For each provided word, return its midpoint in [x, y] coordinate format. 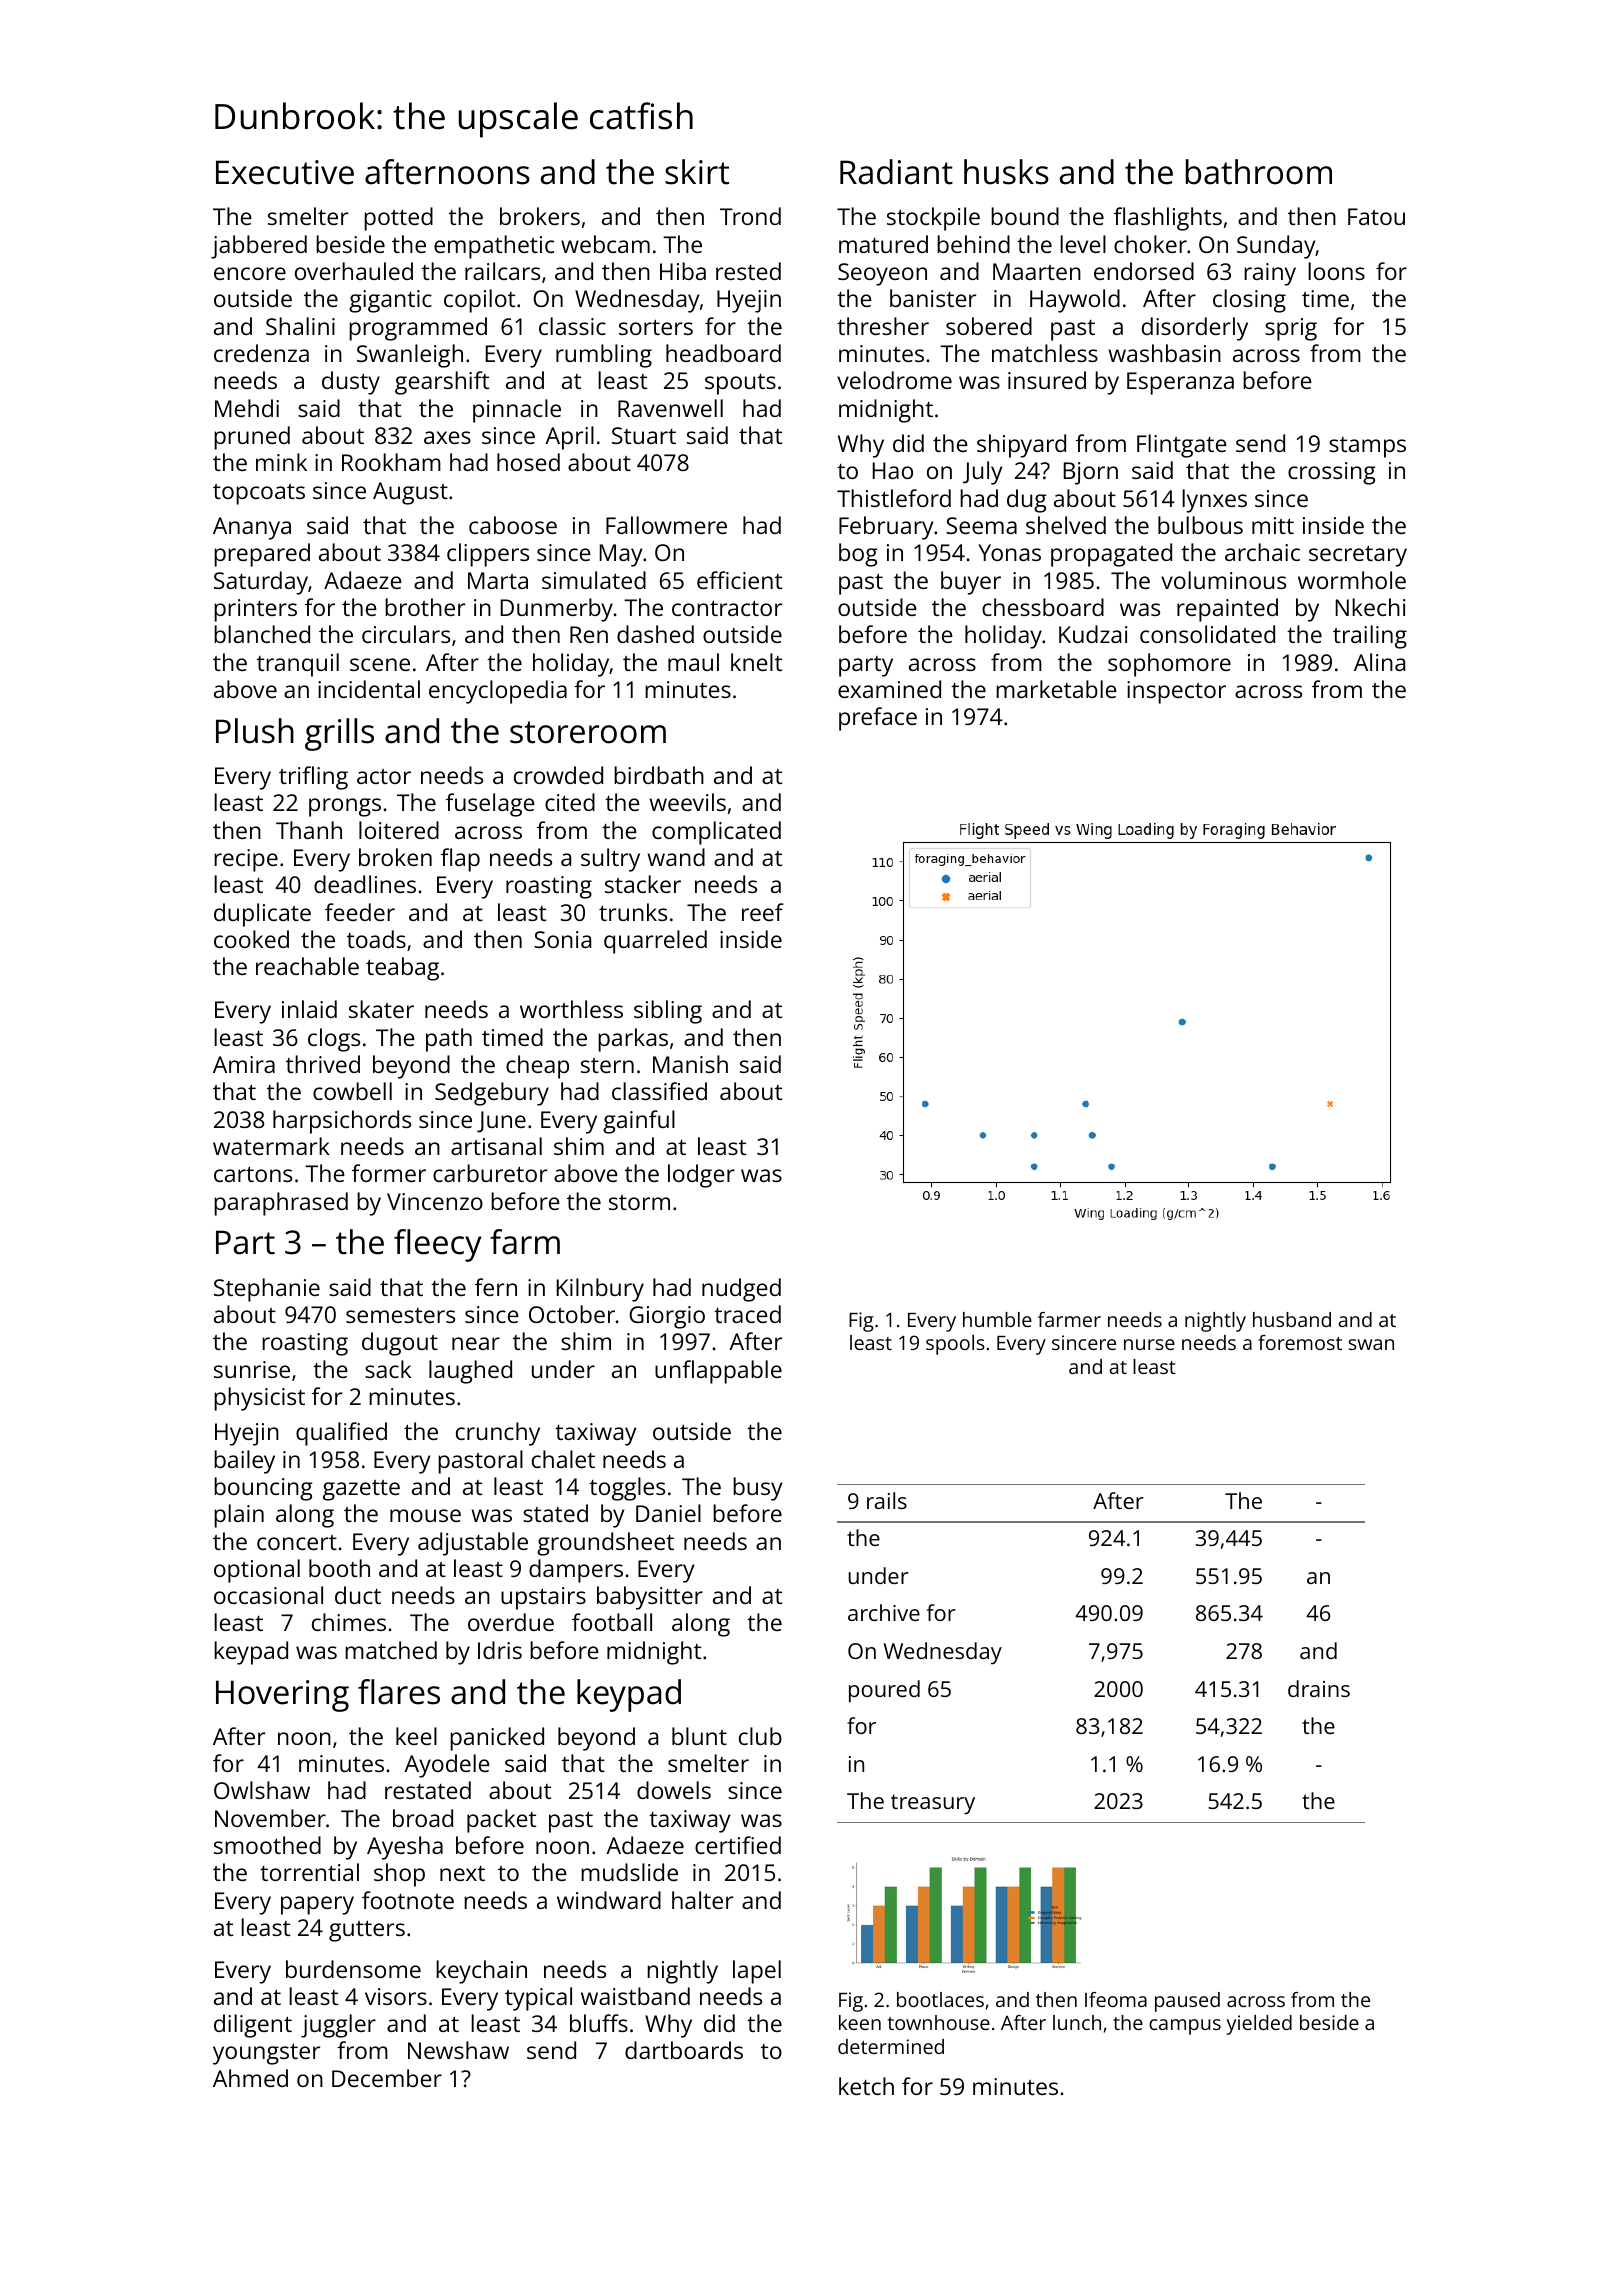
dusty [351, 383]
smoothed [267, 1845]
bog [858, 555]
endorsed [1144, 271]
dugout [400, 1344]
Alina [1379, 662]
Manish [690, 1064]
